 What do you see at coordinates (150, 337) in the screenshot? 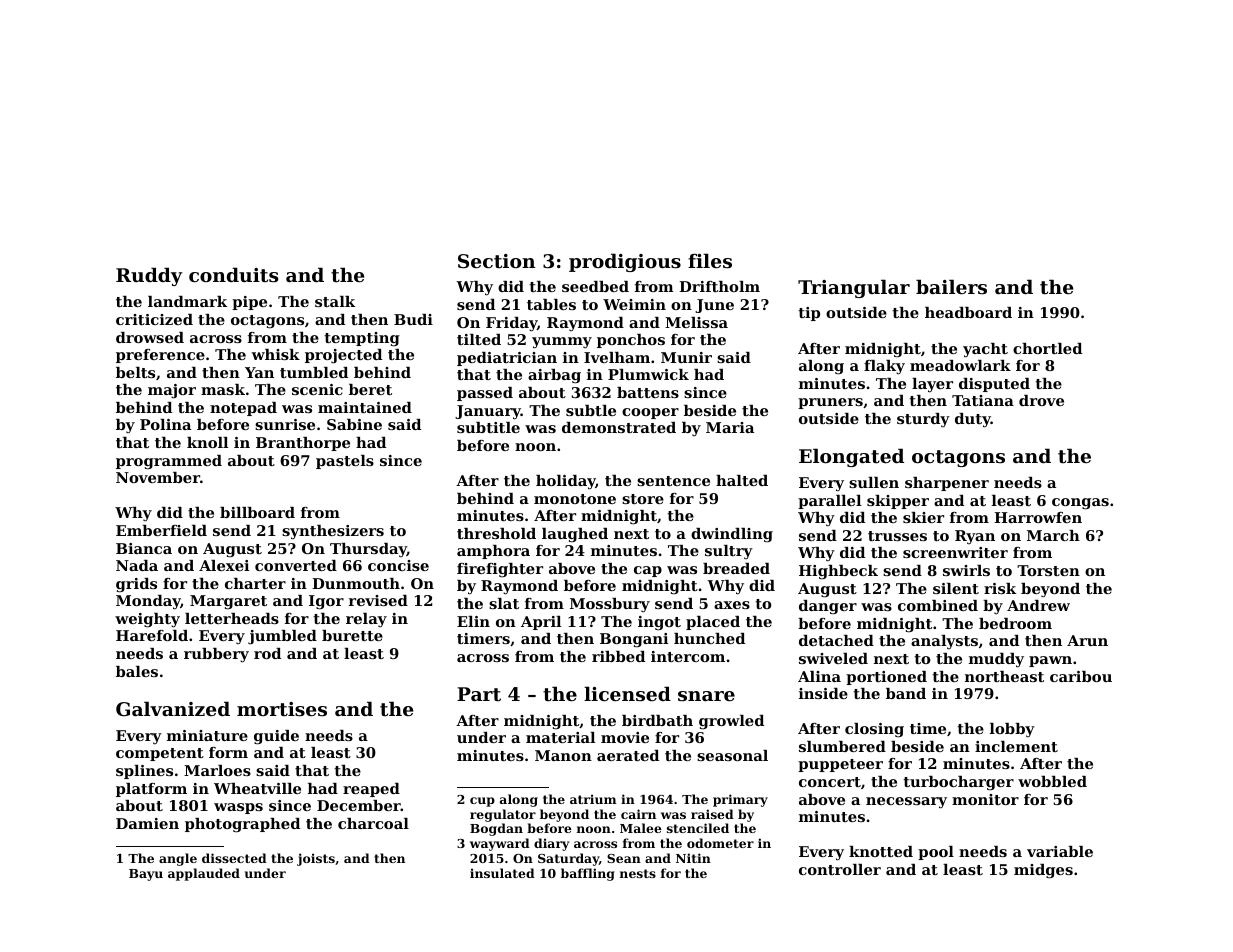
I see `drowsed` at bounding box center [150, 337].
